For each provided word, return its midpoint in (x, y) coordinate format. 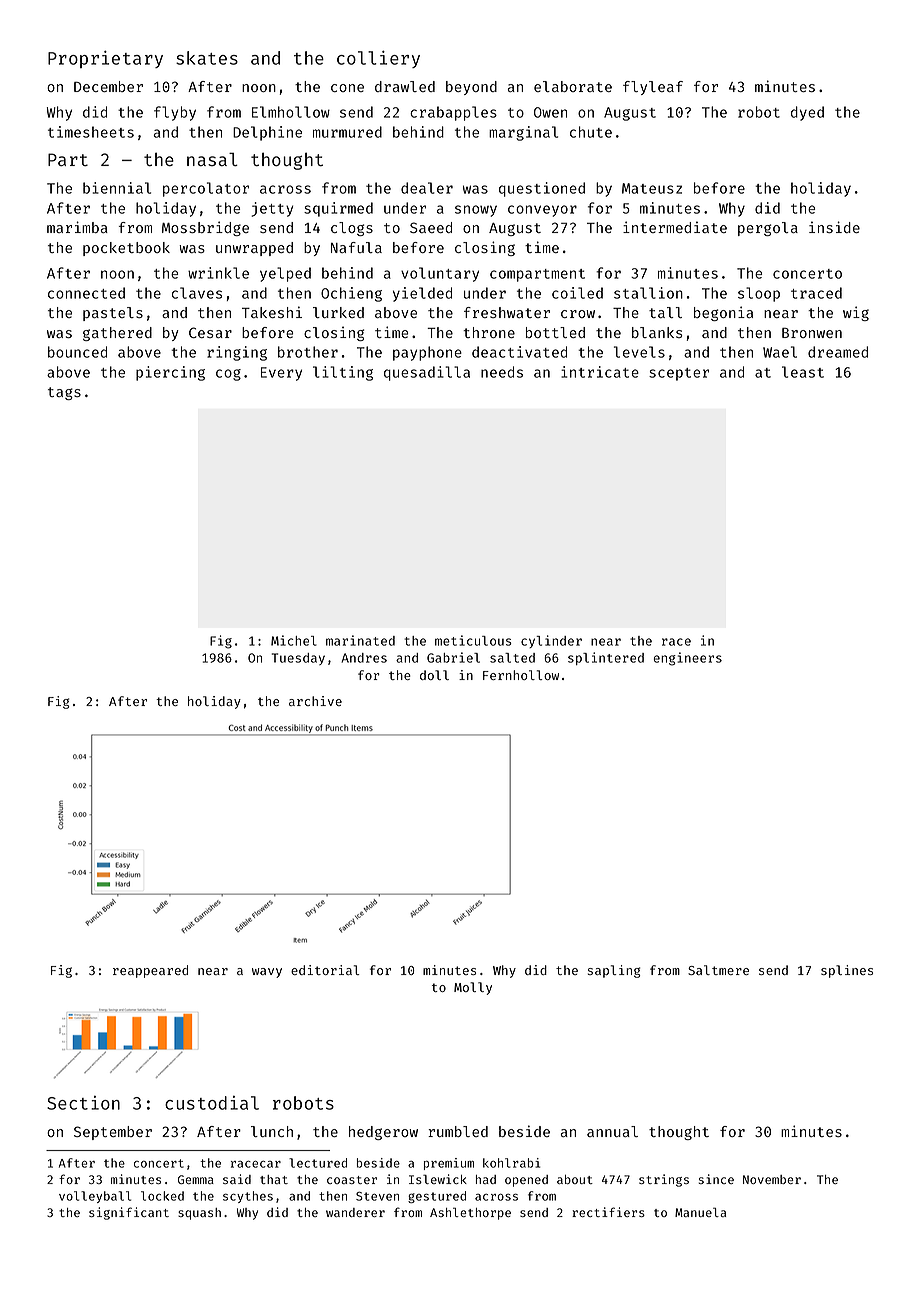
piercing (170, 373)
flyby (175, 113)
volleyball (95, 1197)
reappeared (150, 971)
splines (847, 971)
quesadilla (427, 373)
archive (315, 701)
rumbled (458, 1131)
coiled (577, 293)
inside (834, 227)
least (803, 372)
